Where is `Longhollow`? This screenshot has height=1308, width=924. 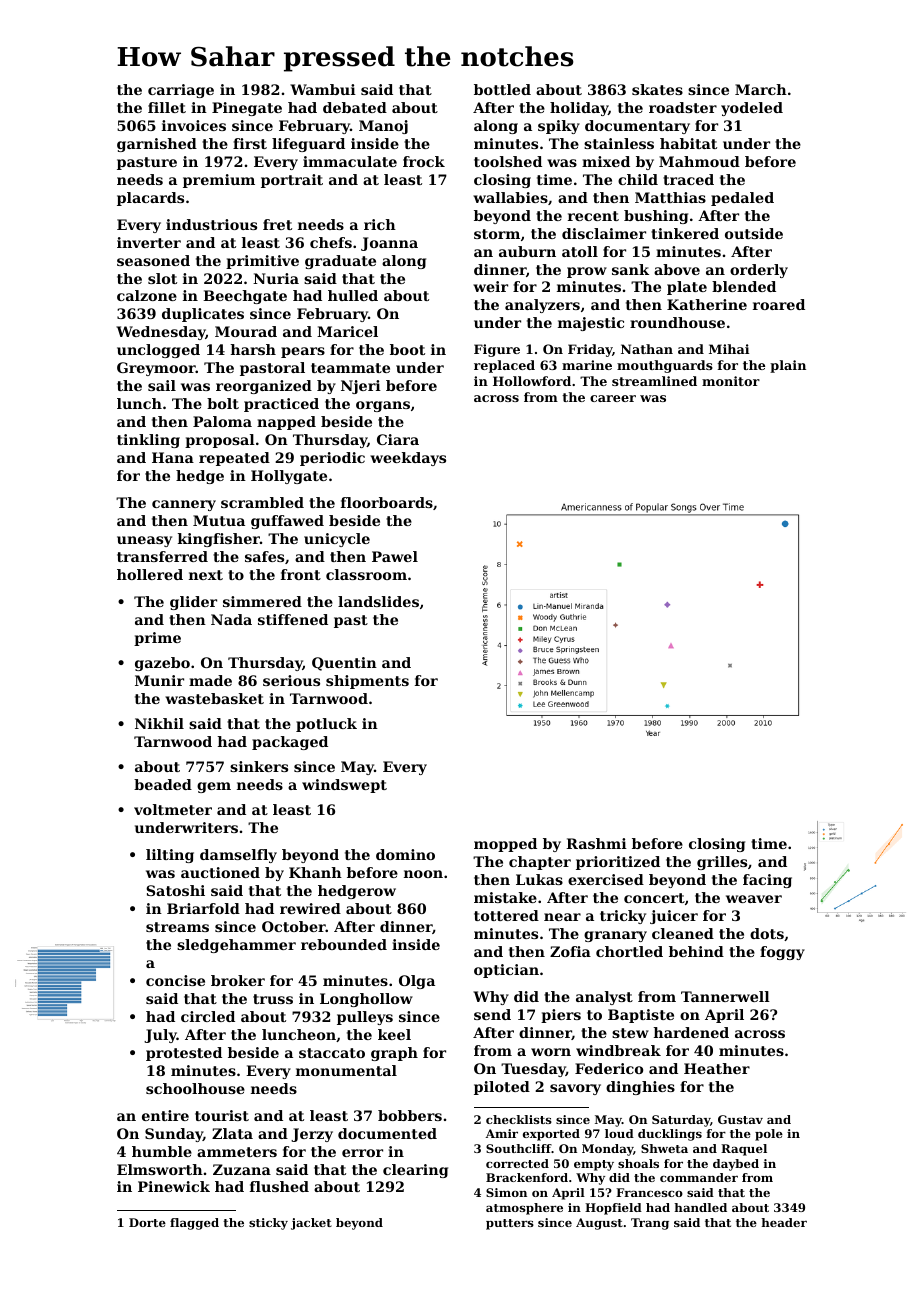
Longhollow is located at coordinates (366, 1000).
